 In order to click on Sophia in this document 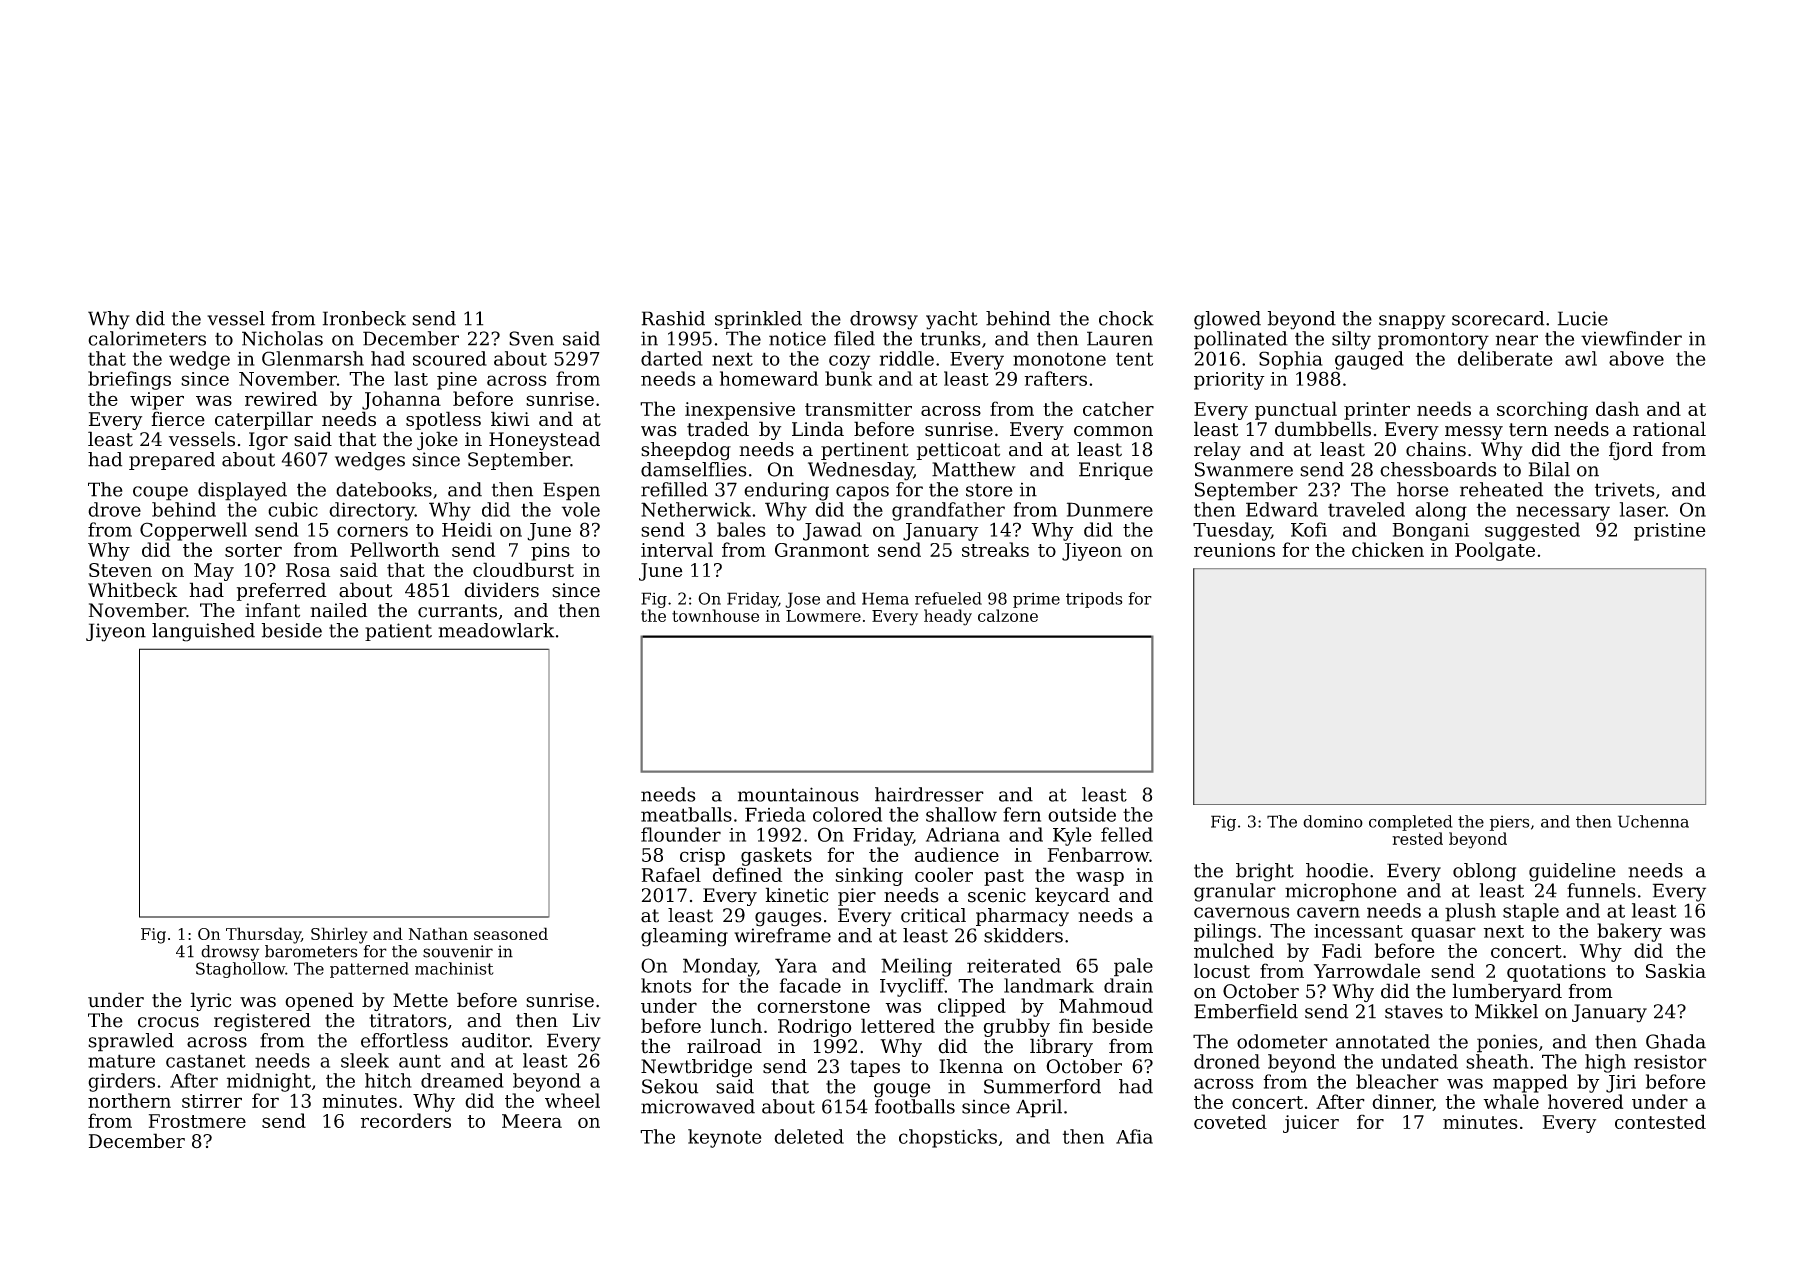, I will do `click(1291, 360)`.
